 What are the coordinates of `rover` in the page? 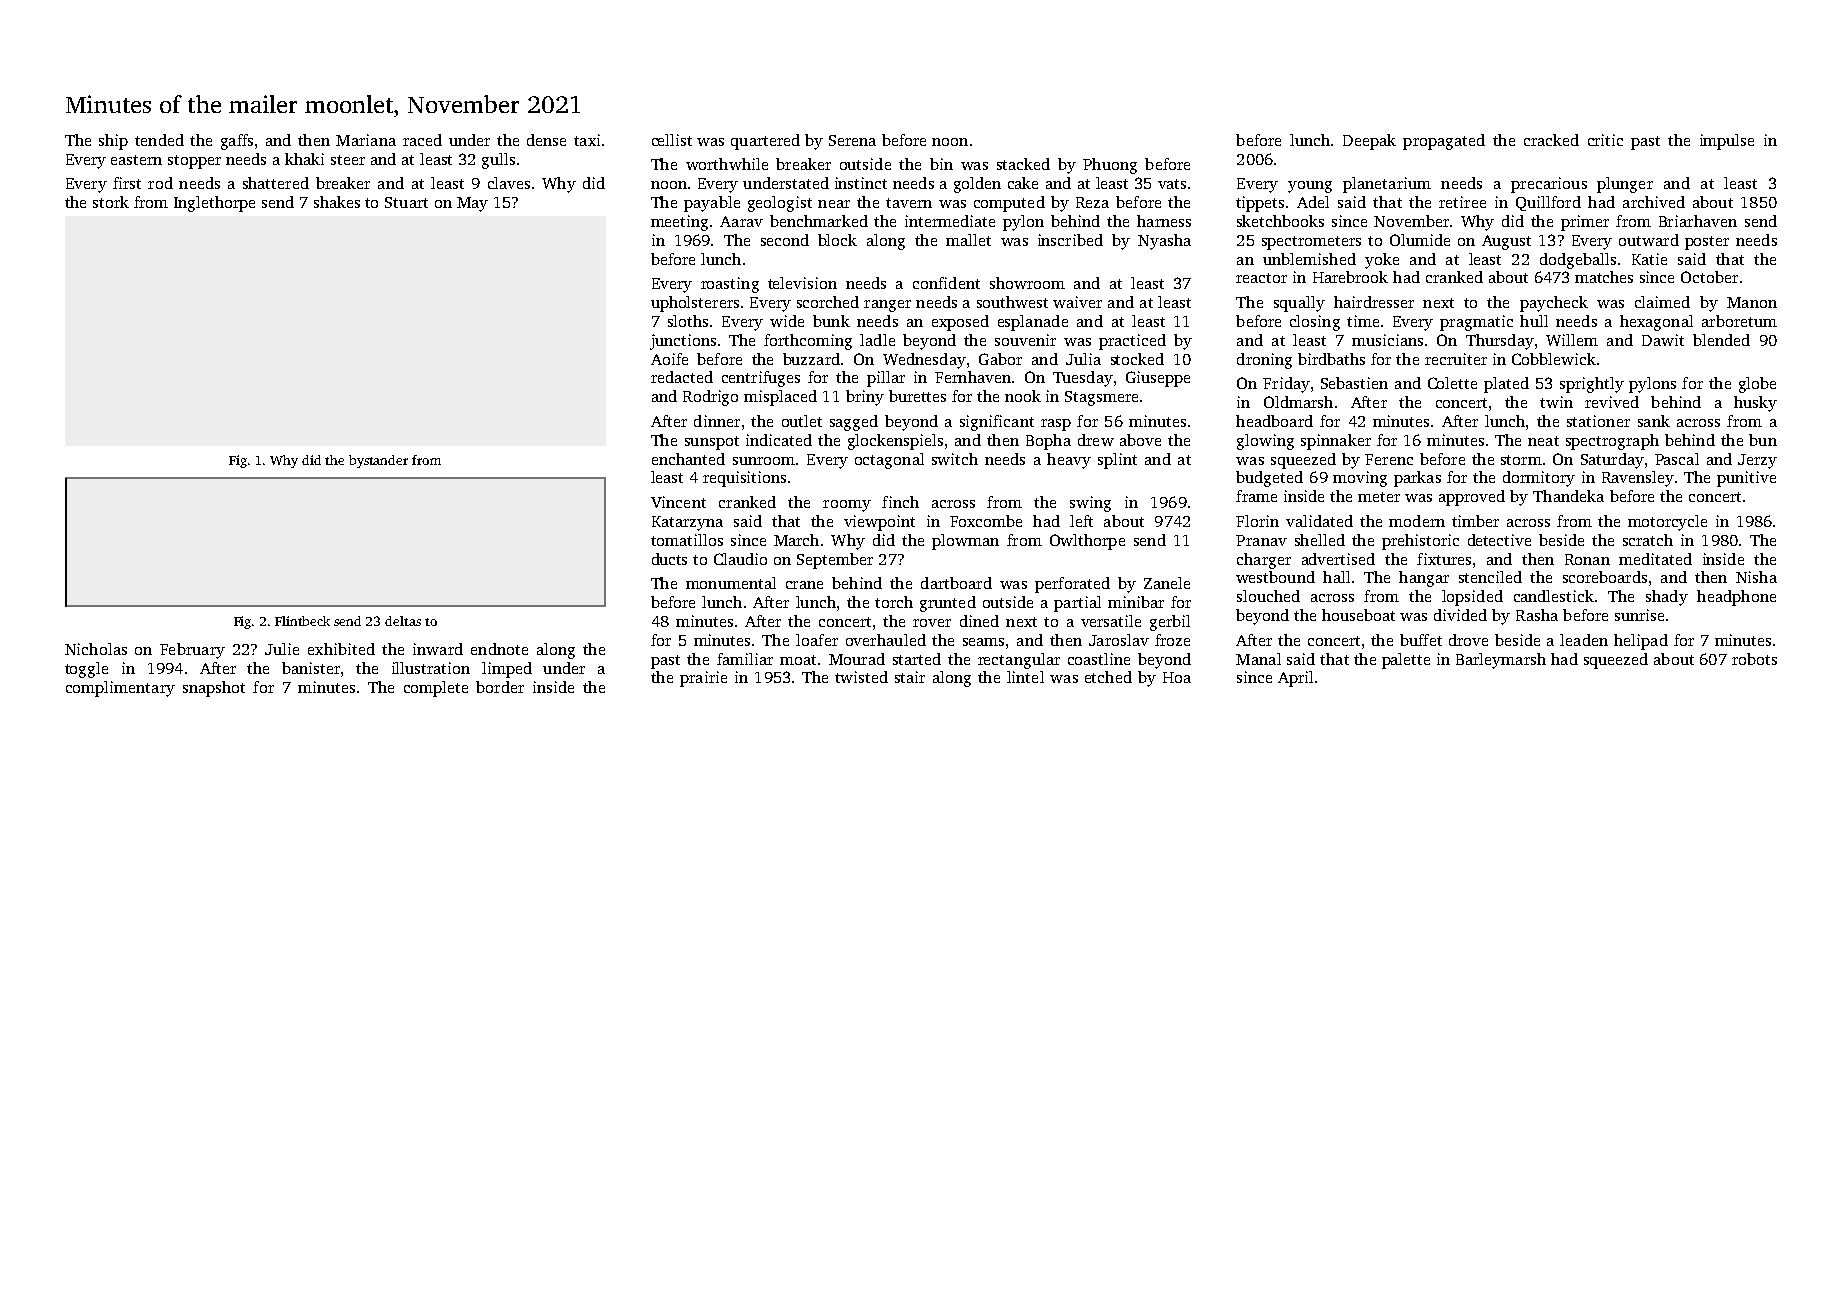 It's located at (932, 623).
